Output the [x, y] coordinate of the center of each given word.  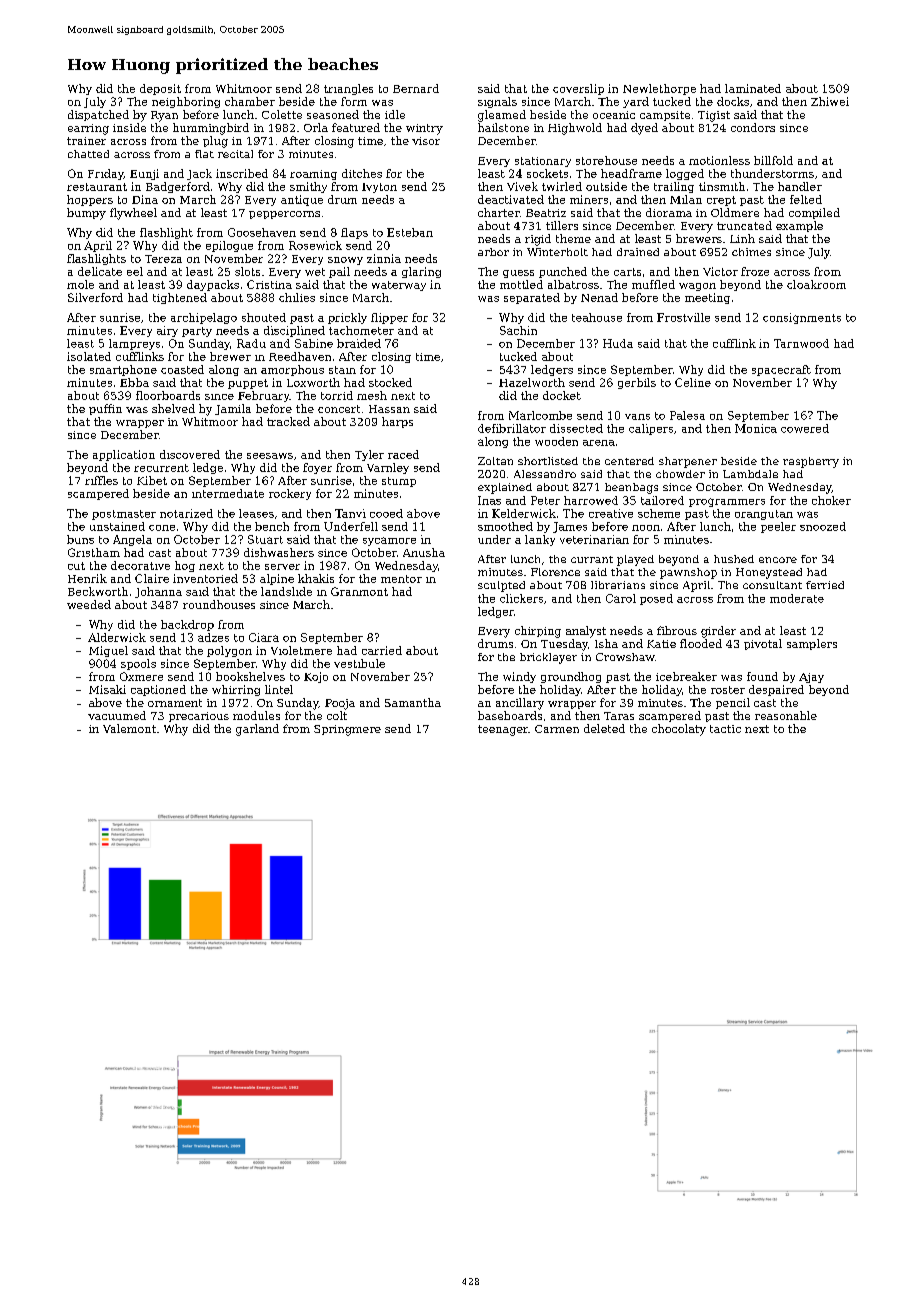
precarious [199, 717]
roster [728, 690]
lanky [540, 540]
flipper [389, 318]
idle [395, 114]
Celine [693, 382]
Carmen [557, 729]
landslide [286, 591]
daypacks [213, 285]
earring [88, 129]
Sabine [314, 343]
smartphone [123, 370]
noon [646, 528]
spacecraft [781, 370]
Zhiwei [830, 101]
